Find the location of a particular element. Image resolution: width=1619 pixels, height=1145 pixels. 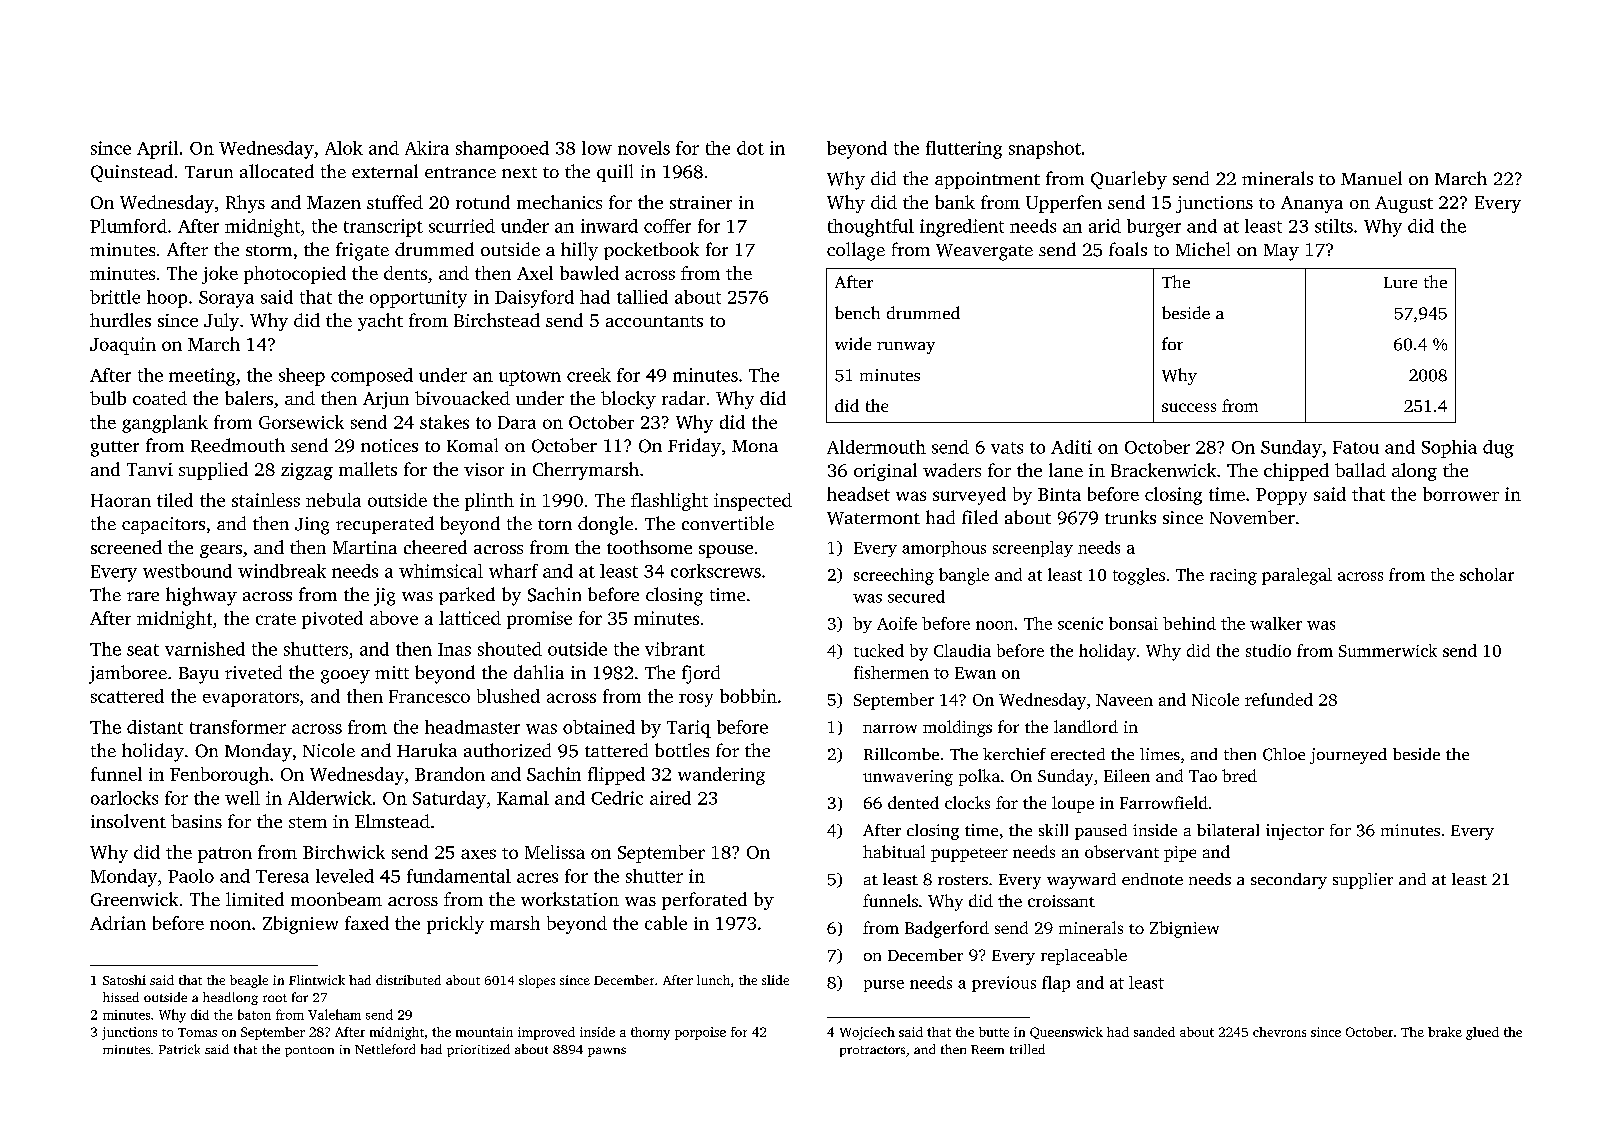

baton is located at coordinates (254, 1014).
